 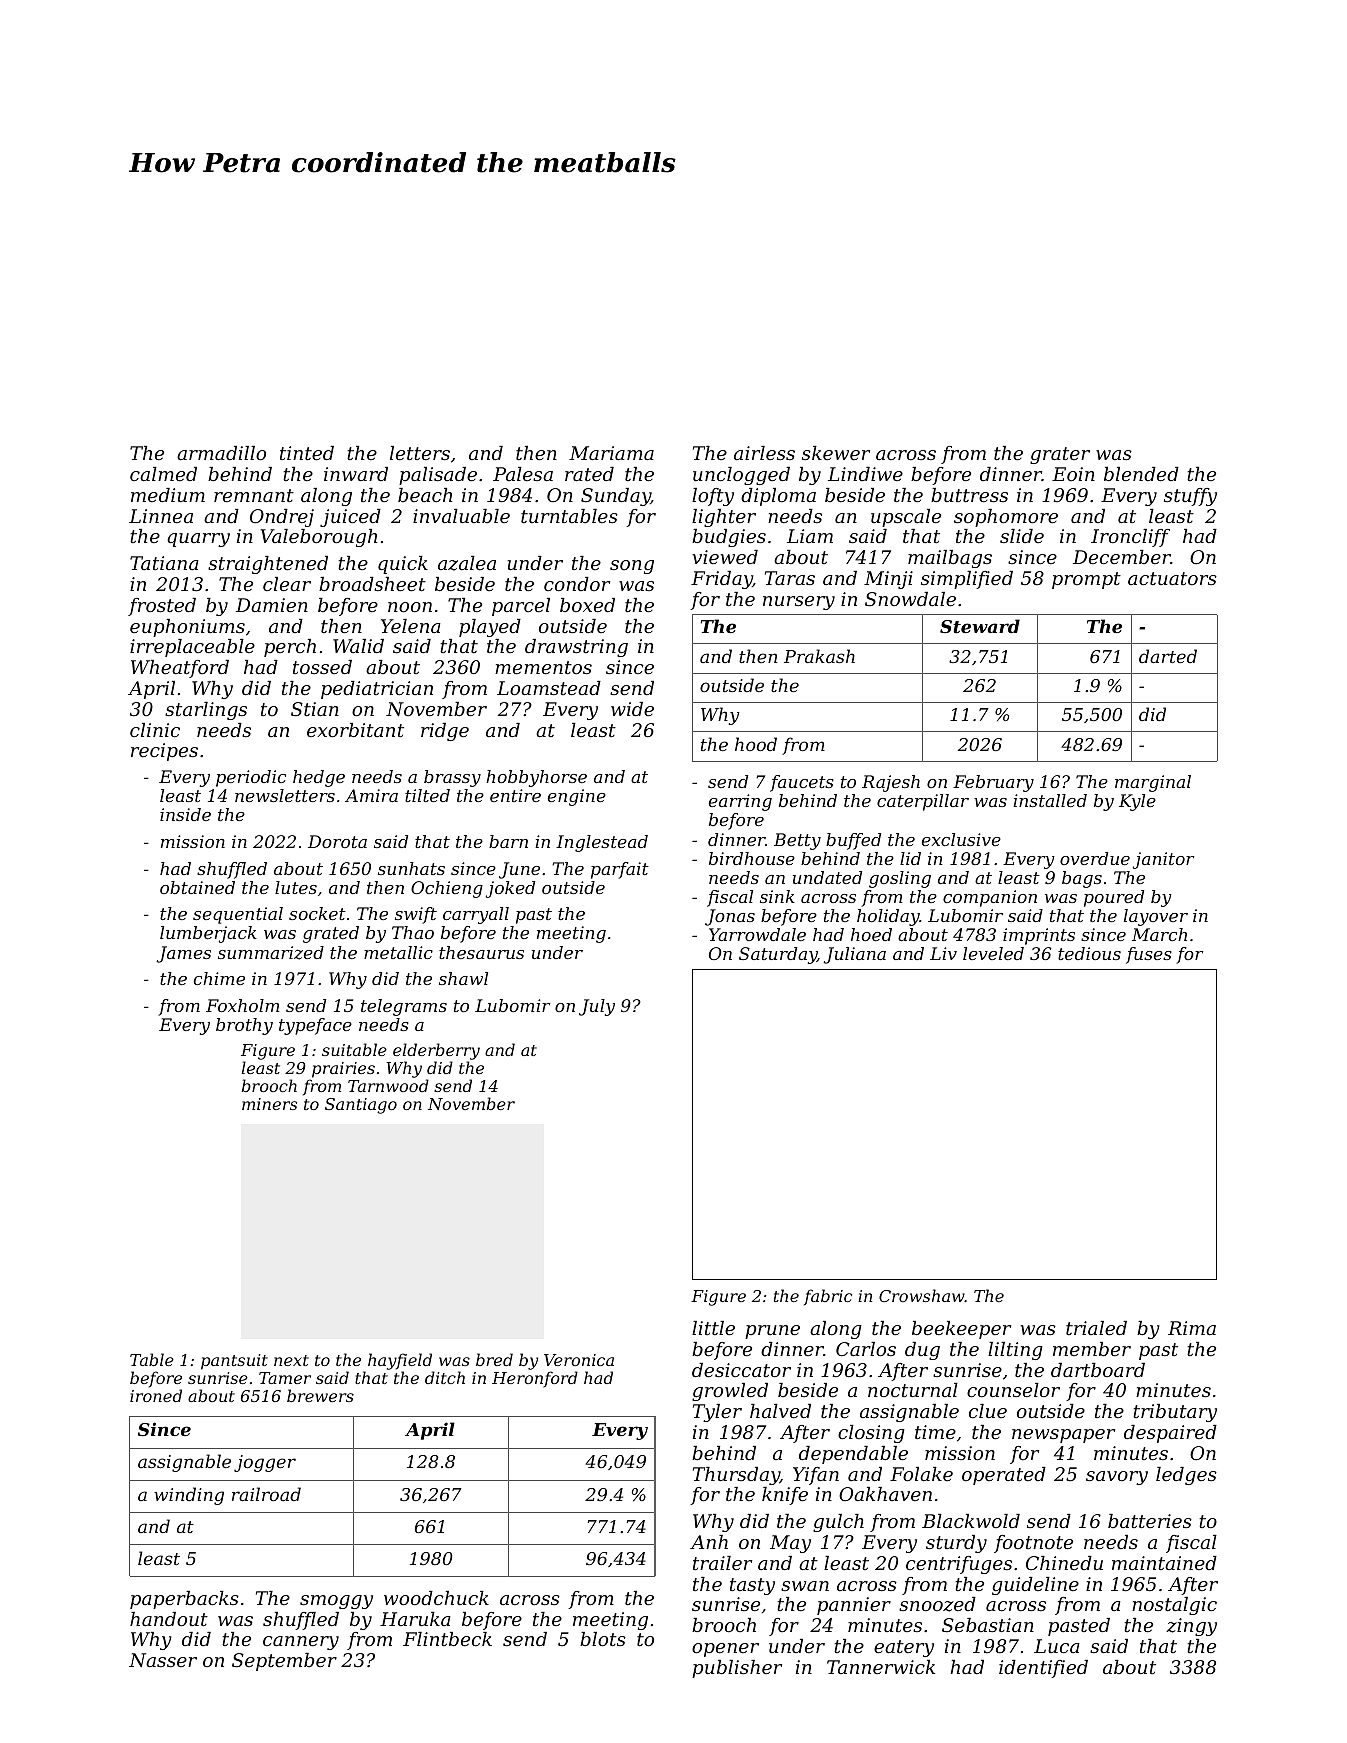 What do you see at coordinates (597, 1007) in the screenshot?
I see `July` at bounding box center [597, 1007].
